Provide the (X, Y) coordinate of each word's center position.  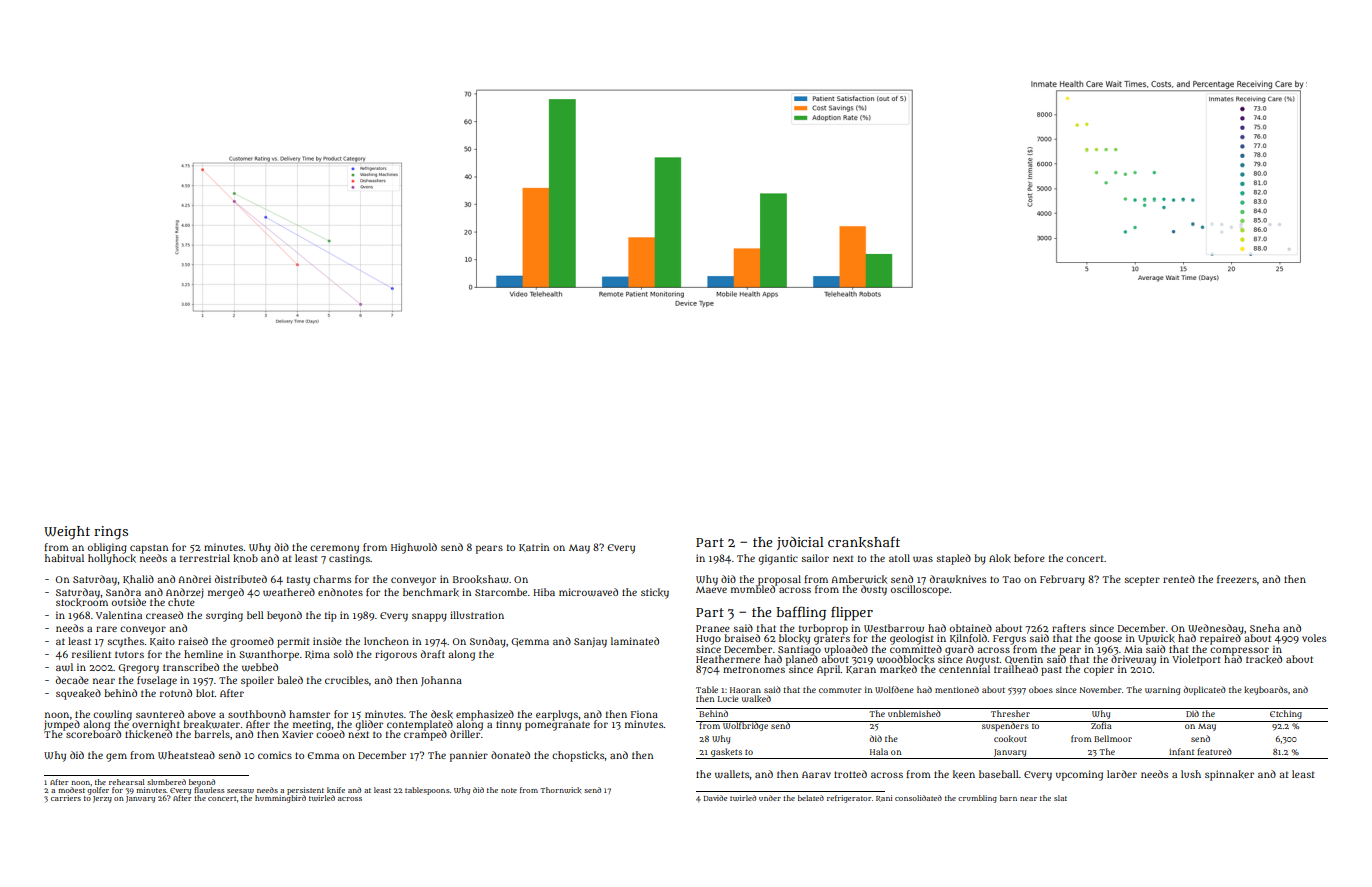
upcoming (1079, 775)
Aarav (816, 774)
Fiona (644, 714)
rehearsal (127, 782)
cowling (112, 715)
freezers (1237, 579)
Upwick (1156, 639)
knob (245, 558)
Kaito (162, 641)
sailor (815, 558)
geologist (912, 639)
